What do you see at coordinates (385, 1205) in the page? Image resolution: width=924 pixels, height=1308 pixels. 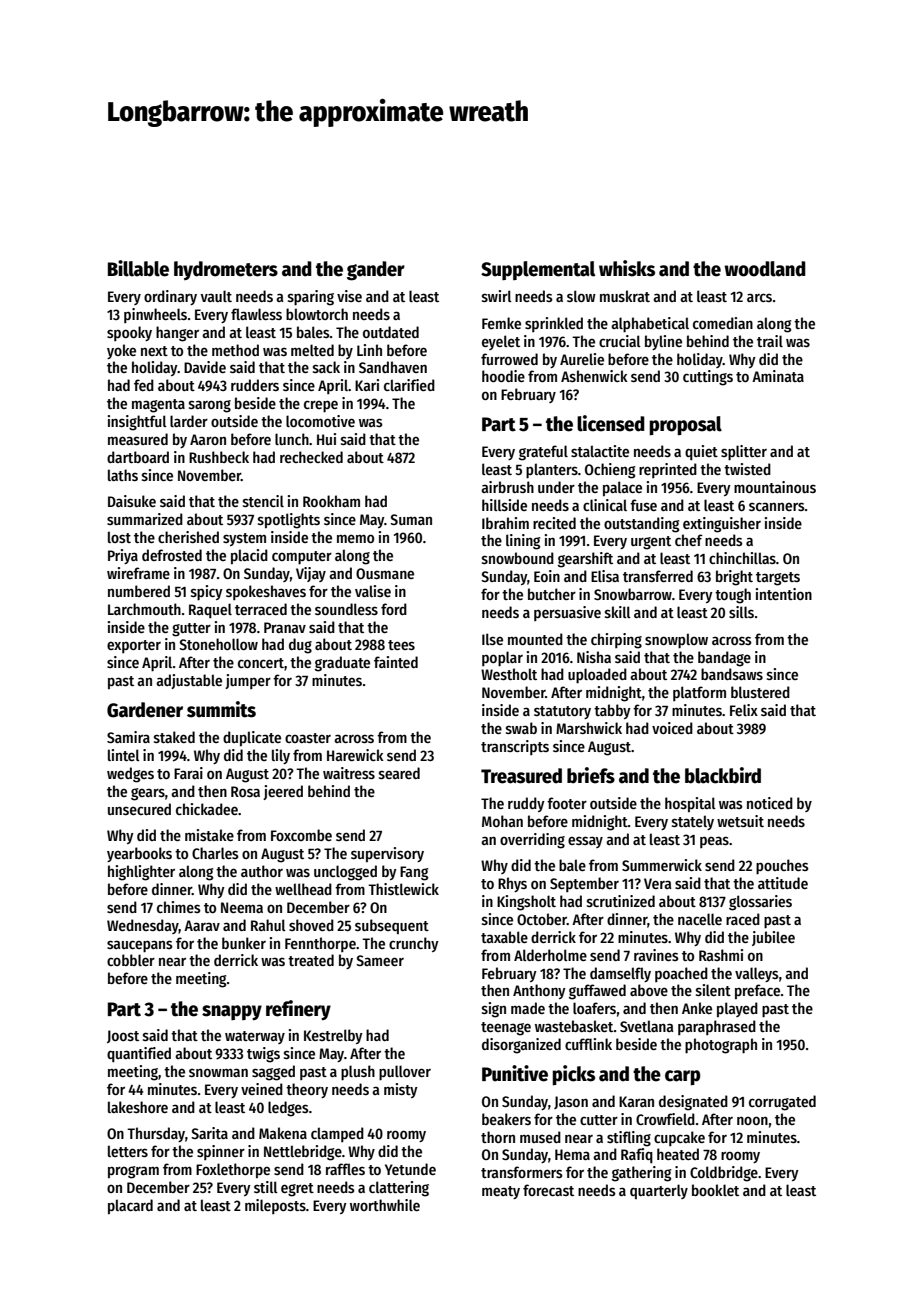 I see `worthwhile` at bounding box center [385, 1205].
